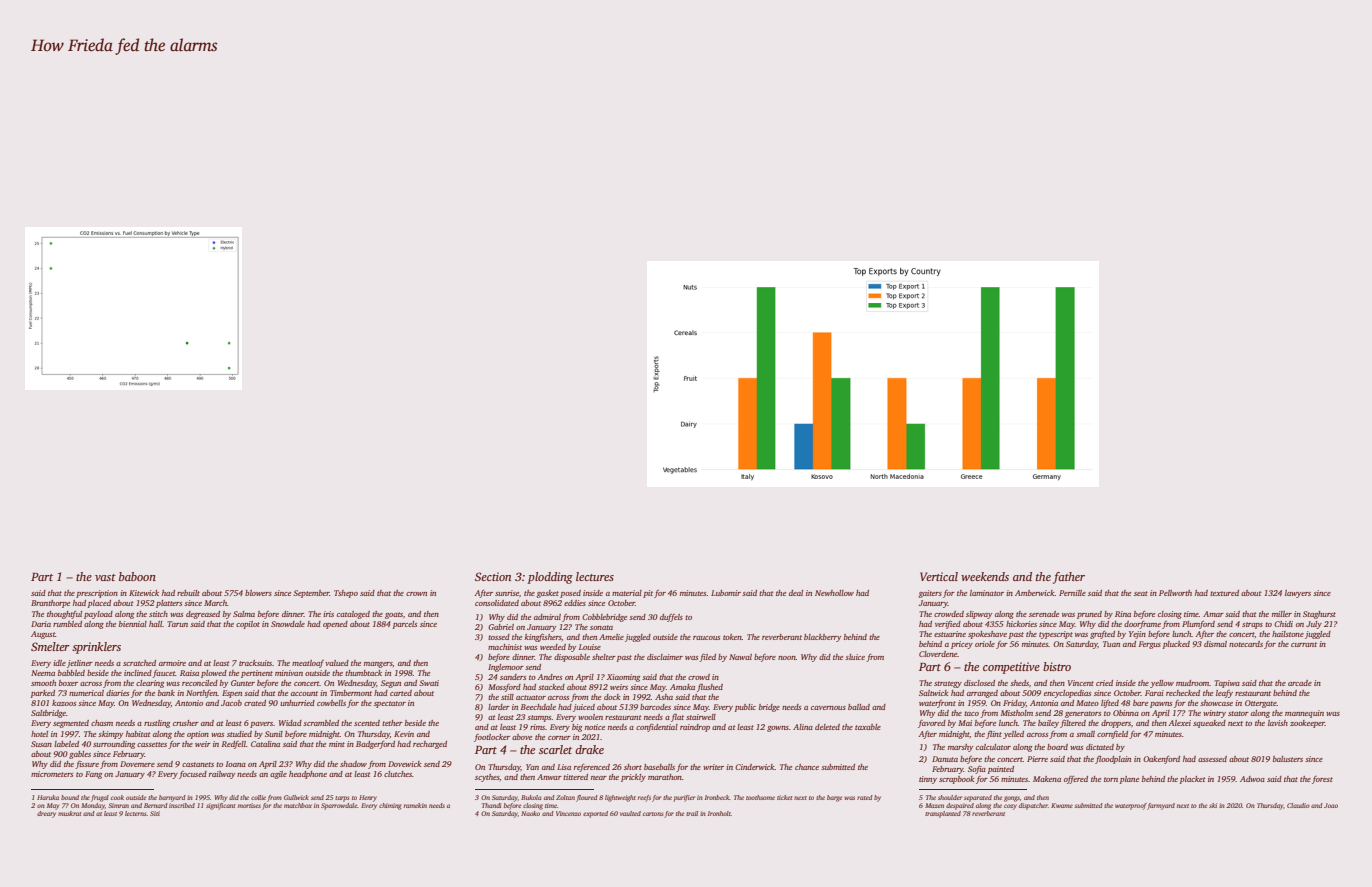 This document has height=887, width=1372. I want to click on baboon, so click(137, 576).
